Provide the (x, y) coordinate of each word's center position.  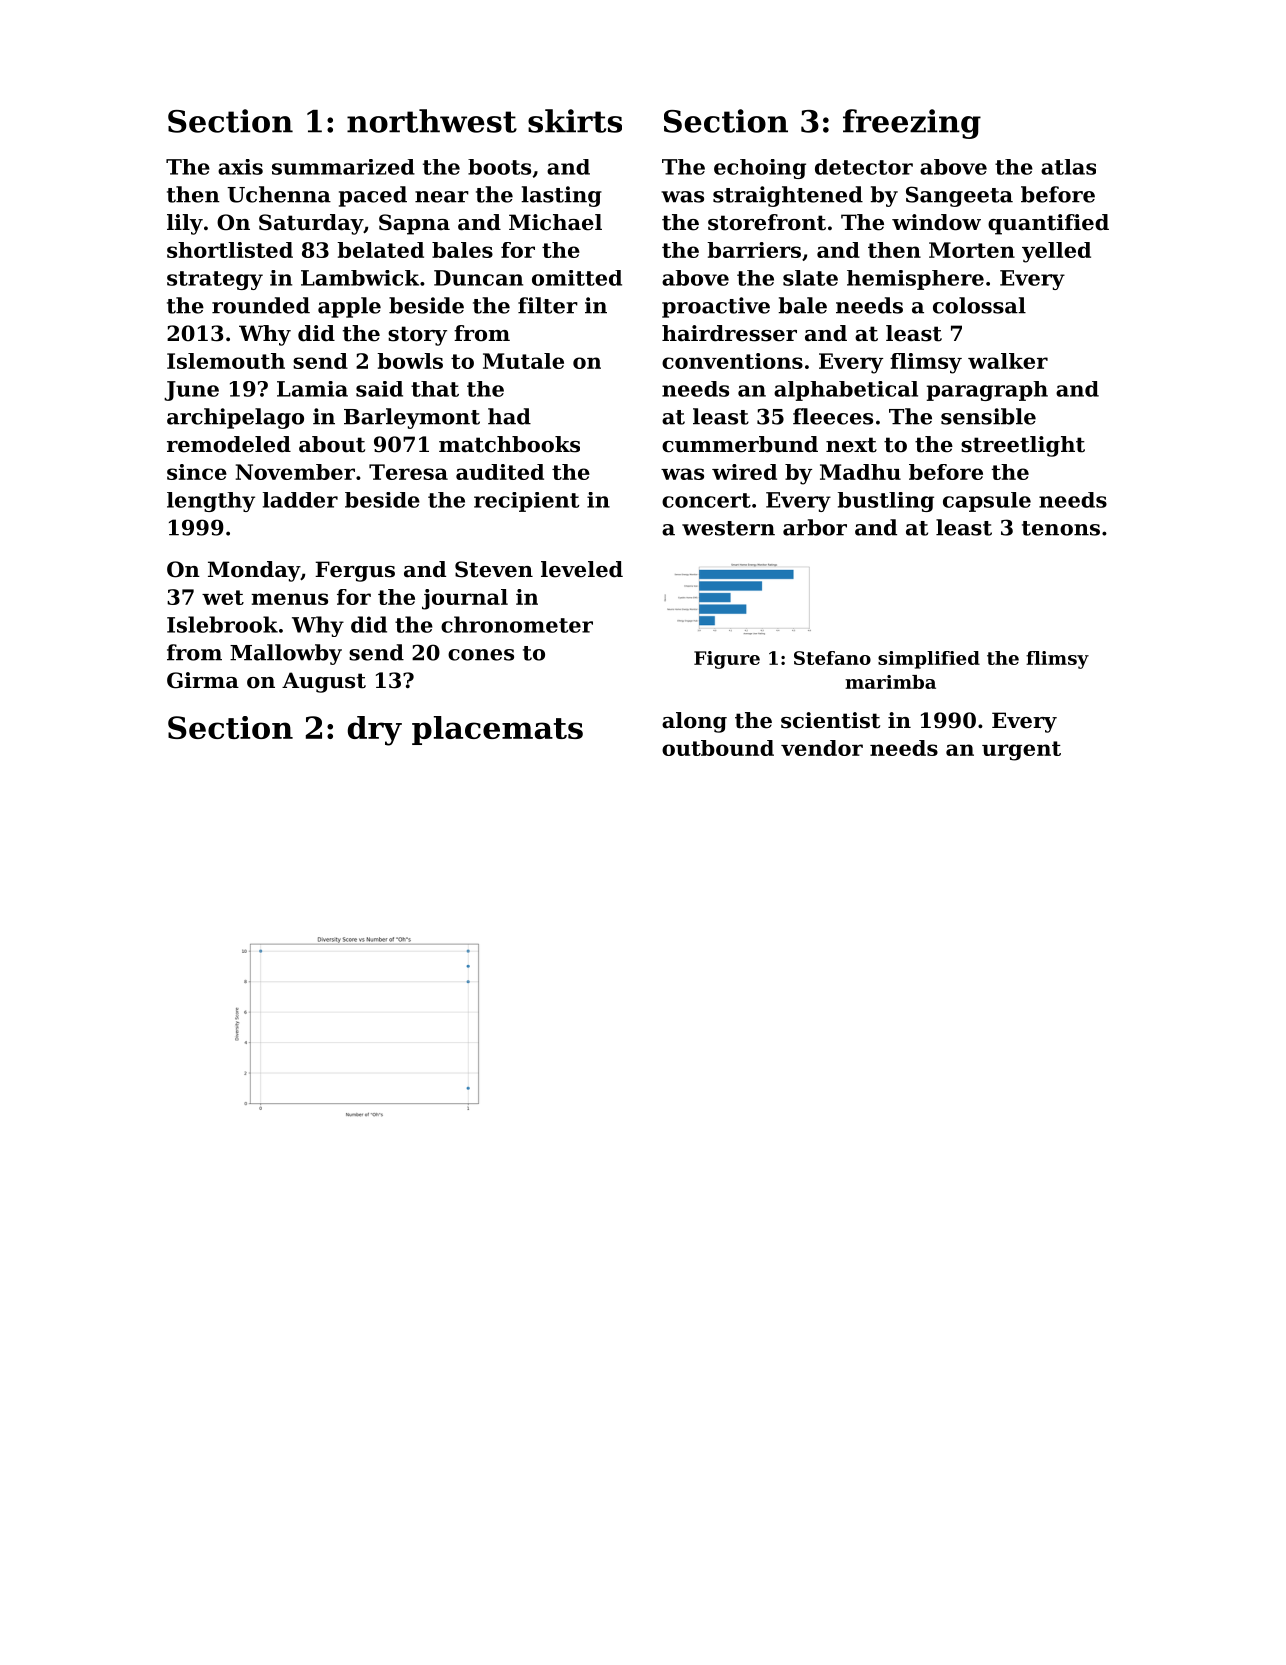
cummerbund (740, 444)
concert (706, 500)
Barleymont (412, 418)
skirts (575, 121)
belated (380, 250)
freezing (912, 124)
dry (375, 731)
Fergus (355, 571)
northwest (432, 121)
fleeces (833, 416)
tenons (1061, 528)
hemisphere (915, 280)
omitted (577, 278)
